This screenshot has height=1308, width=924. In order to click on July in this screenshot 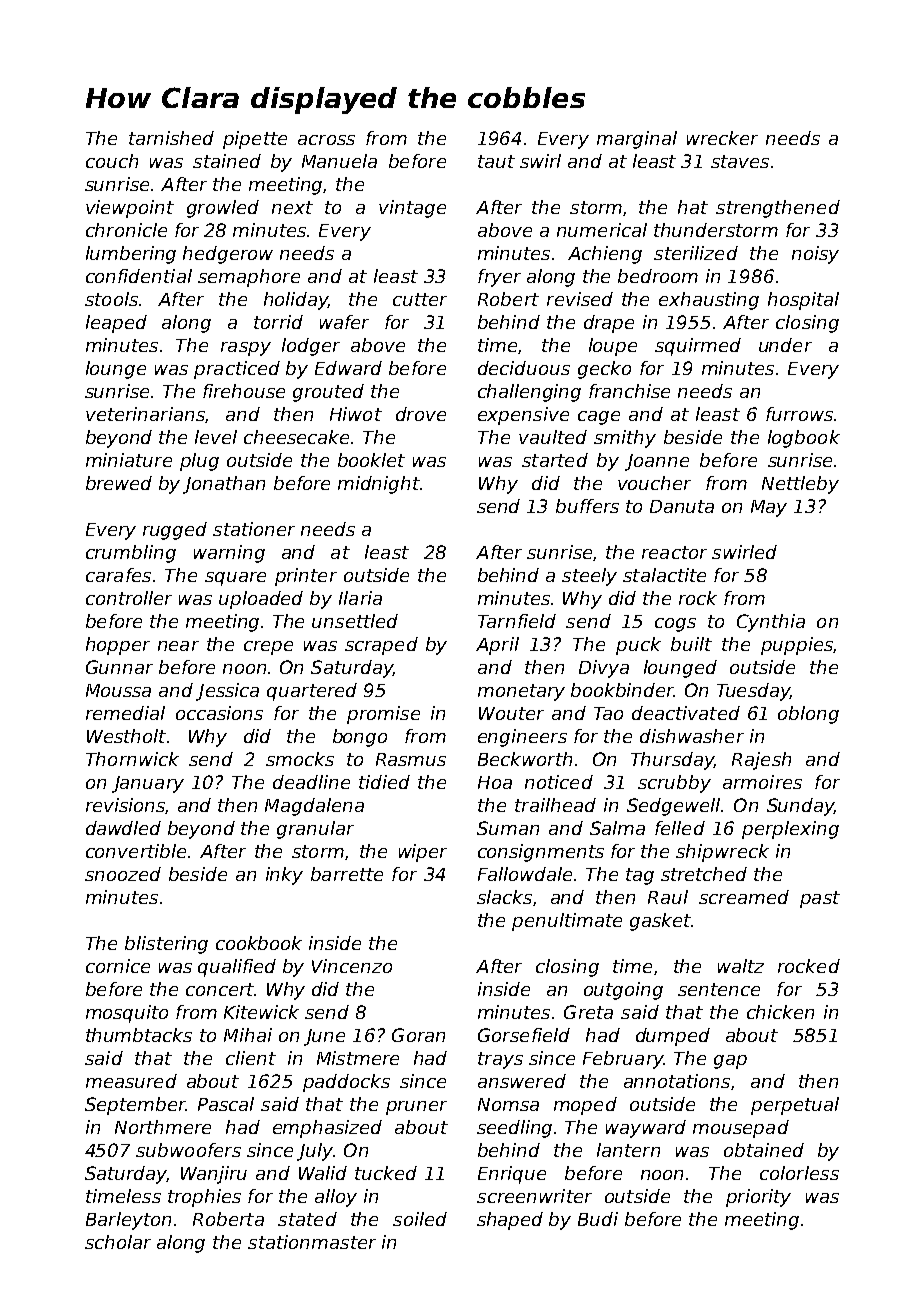, I will do `click(315, 1152)`.
